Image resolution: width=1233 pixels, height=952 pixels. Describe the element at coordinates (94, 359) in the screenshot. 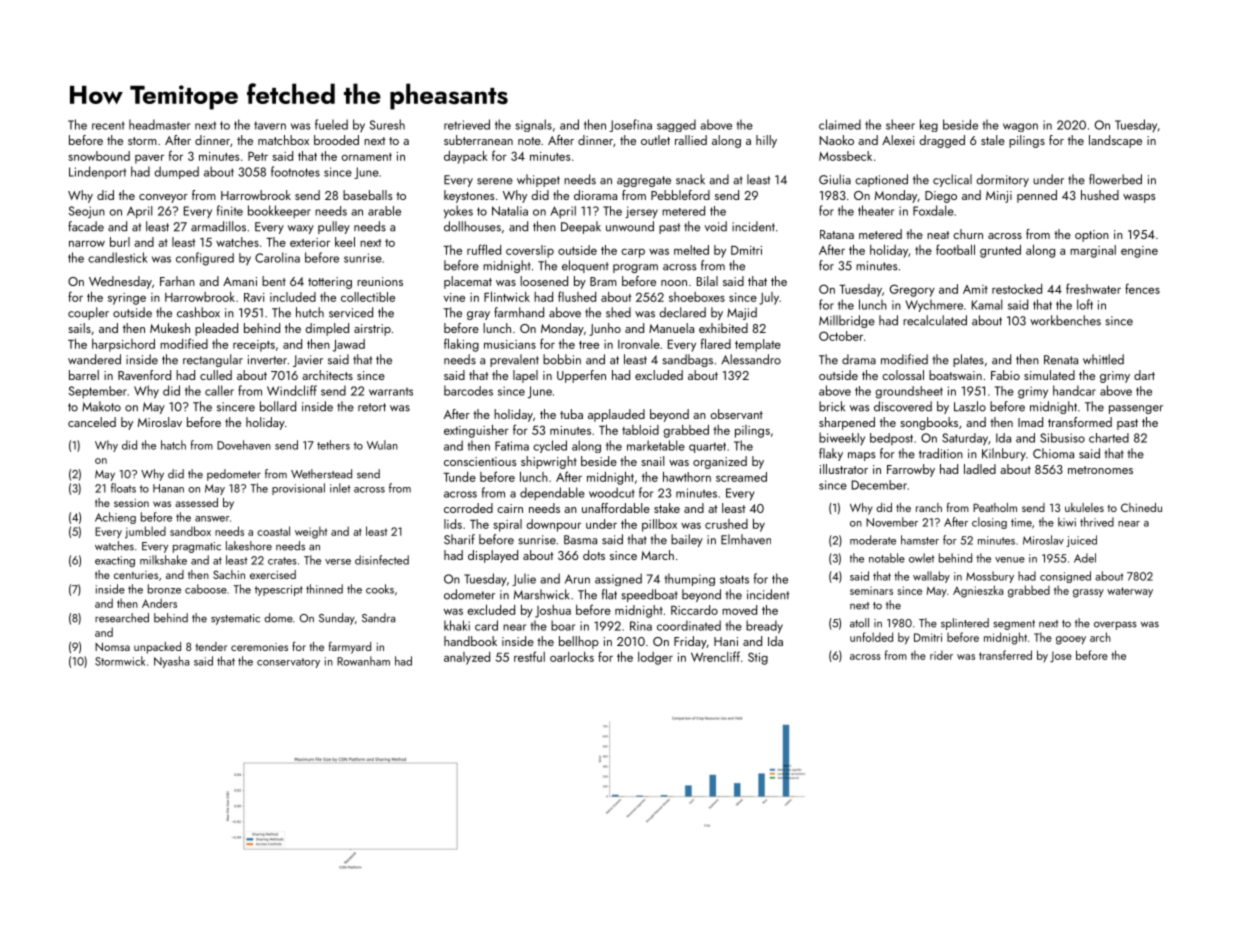

I see `wandered` at that location.
